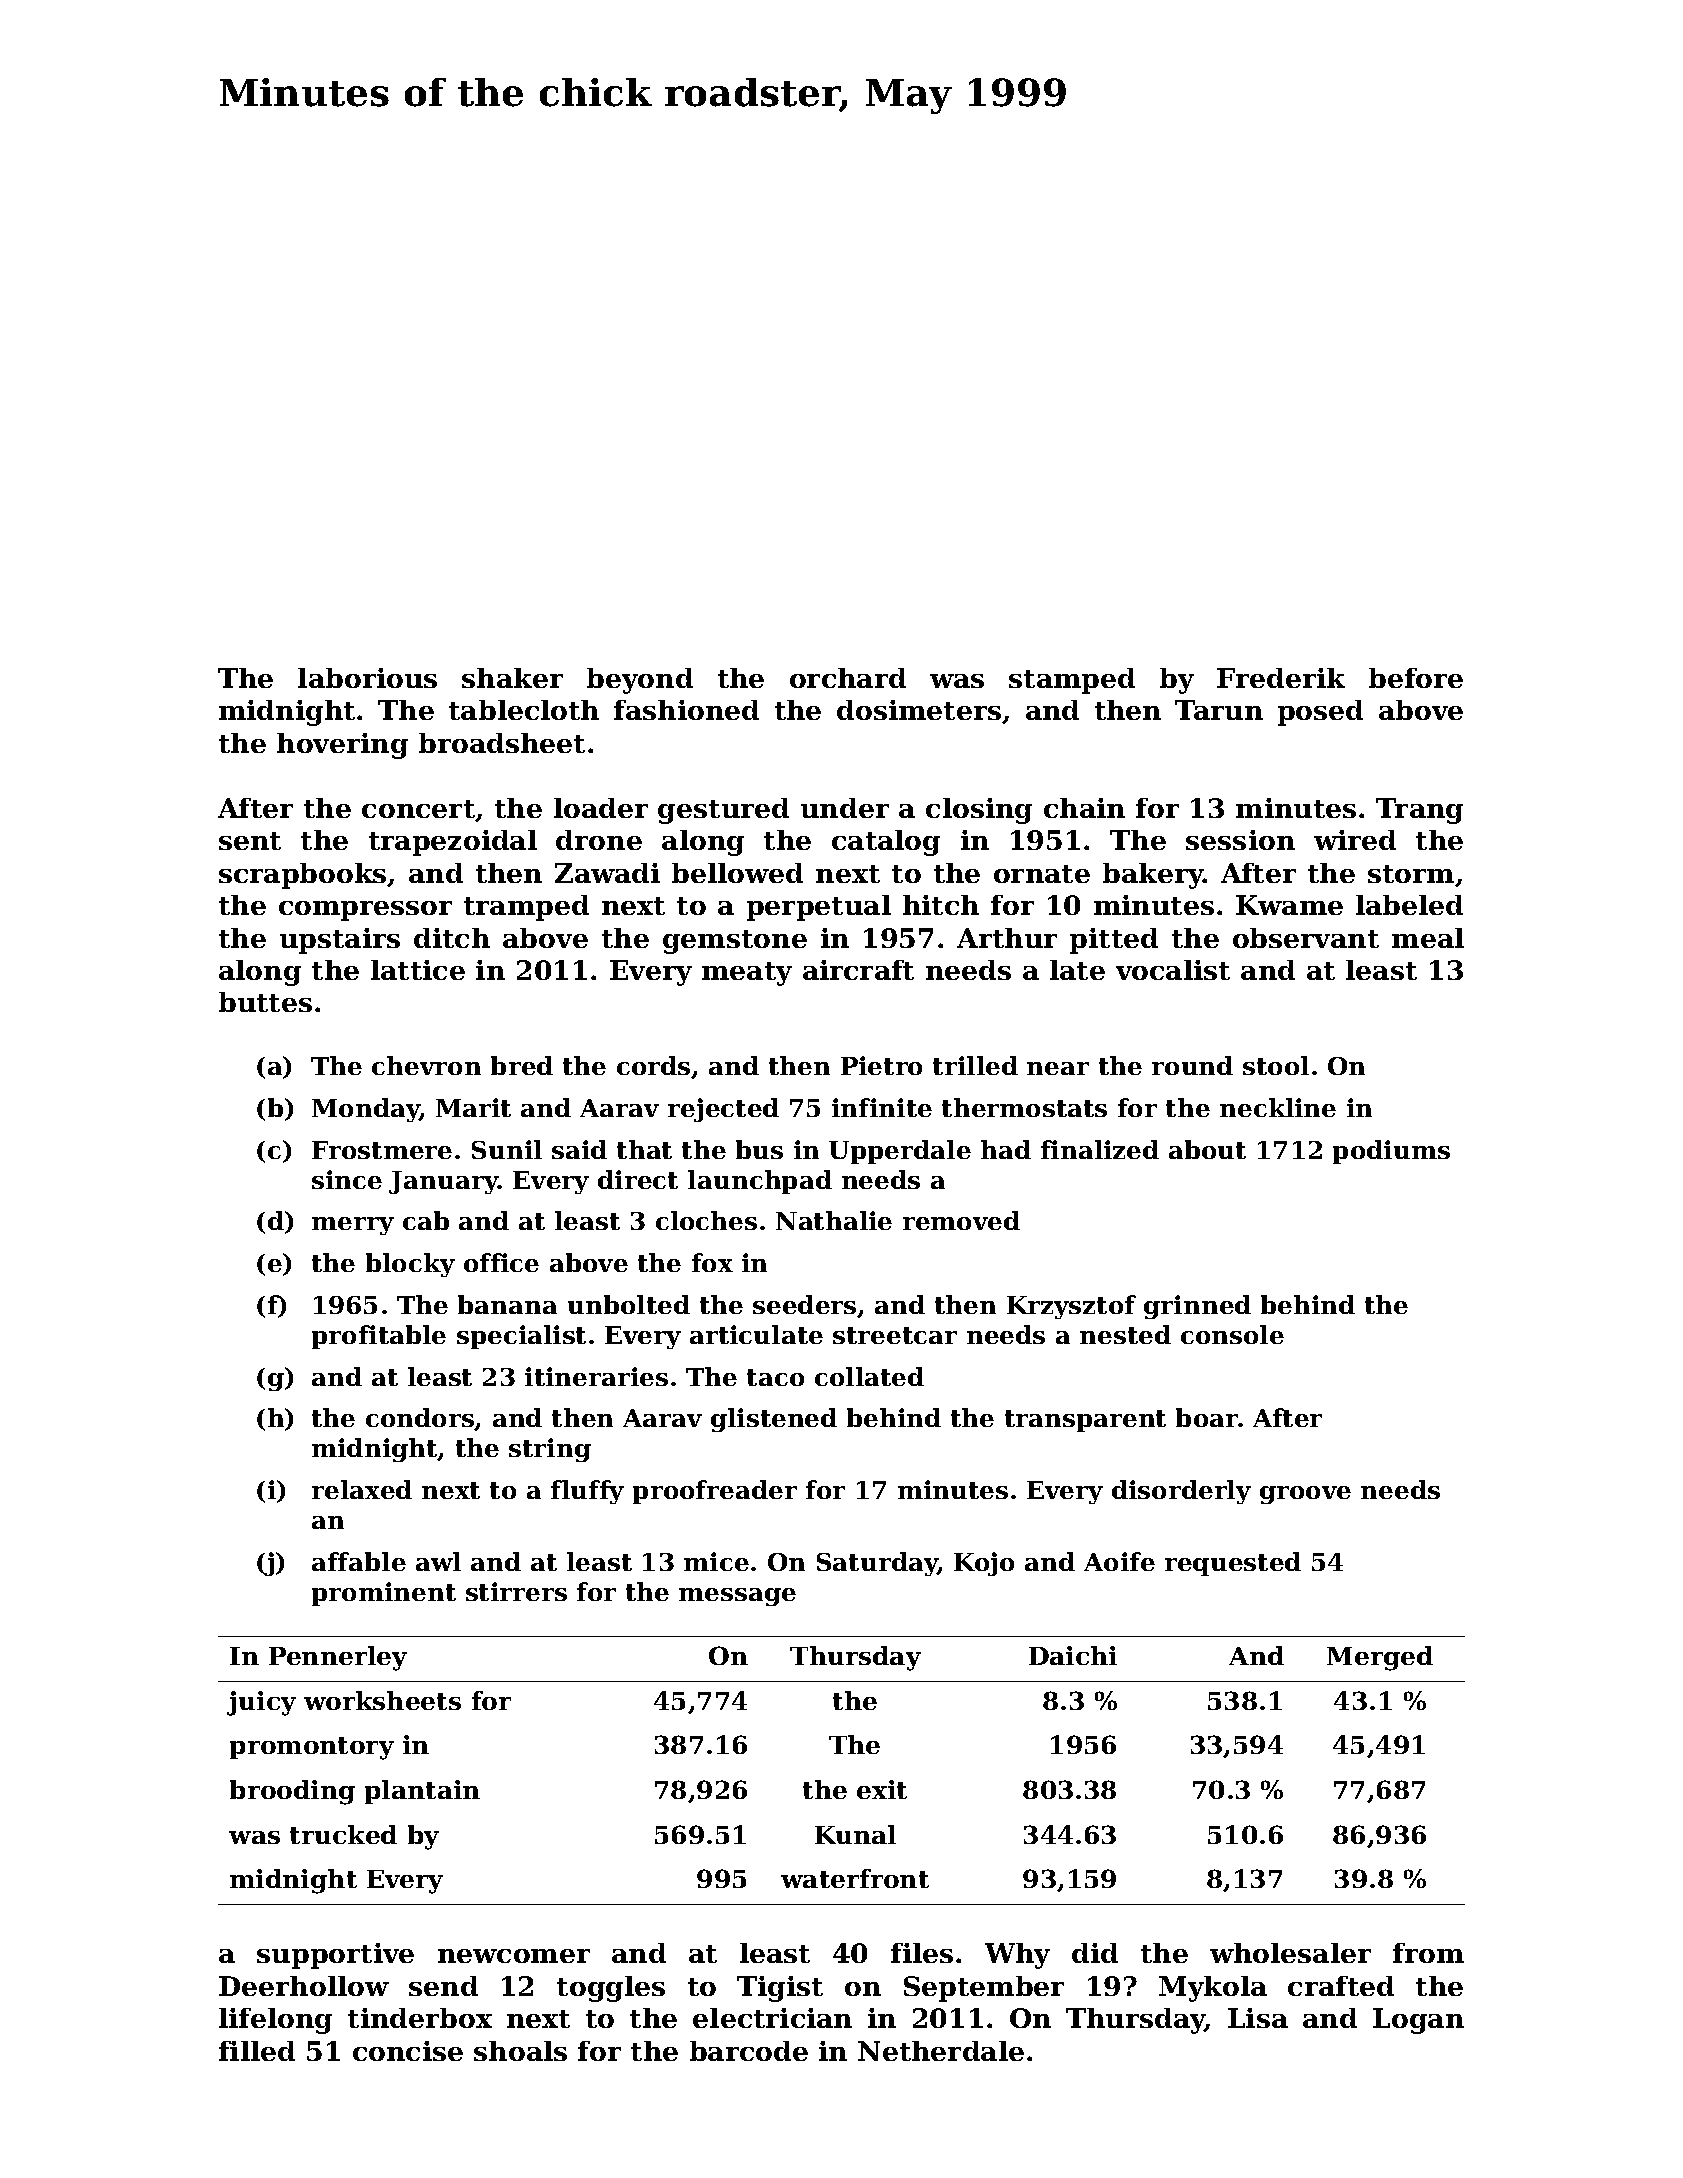 The height and width of the image is (2178, 1683). Describe the element at coordinates (516, 1591) in the image. I see `stirrers` at that location.
